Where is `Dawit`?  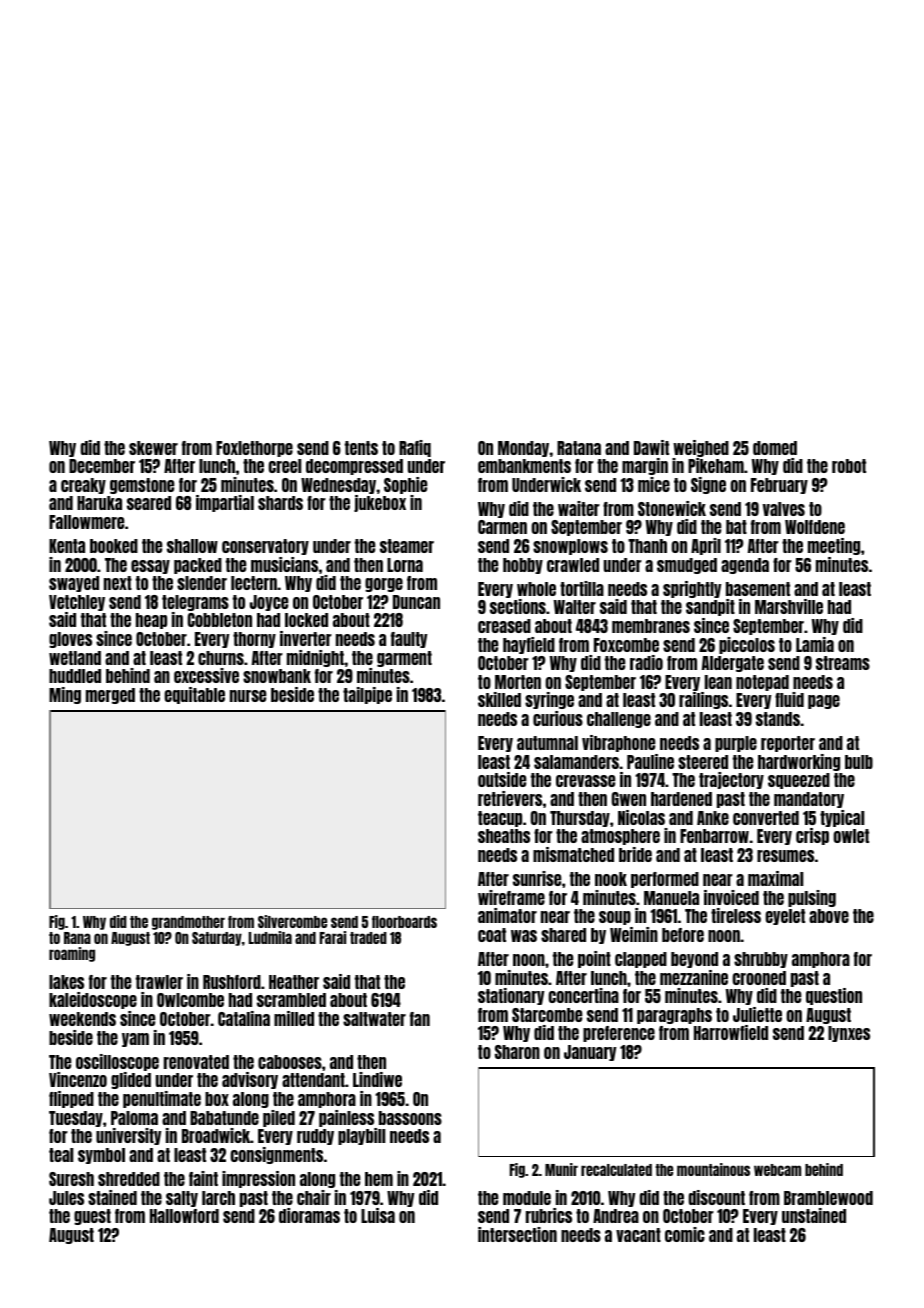
Dawit is located at coordinates (651, 447).
